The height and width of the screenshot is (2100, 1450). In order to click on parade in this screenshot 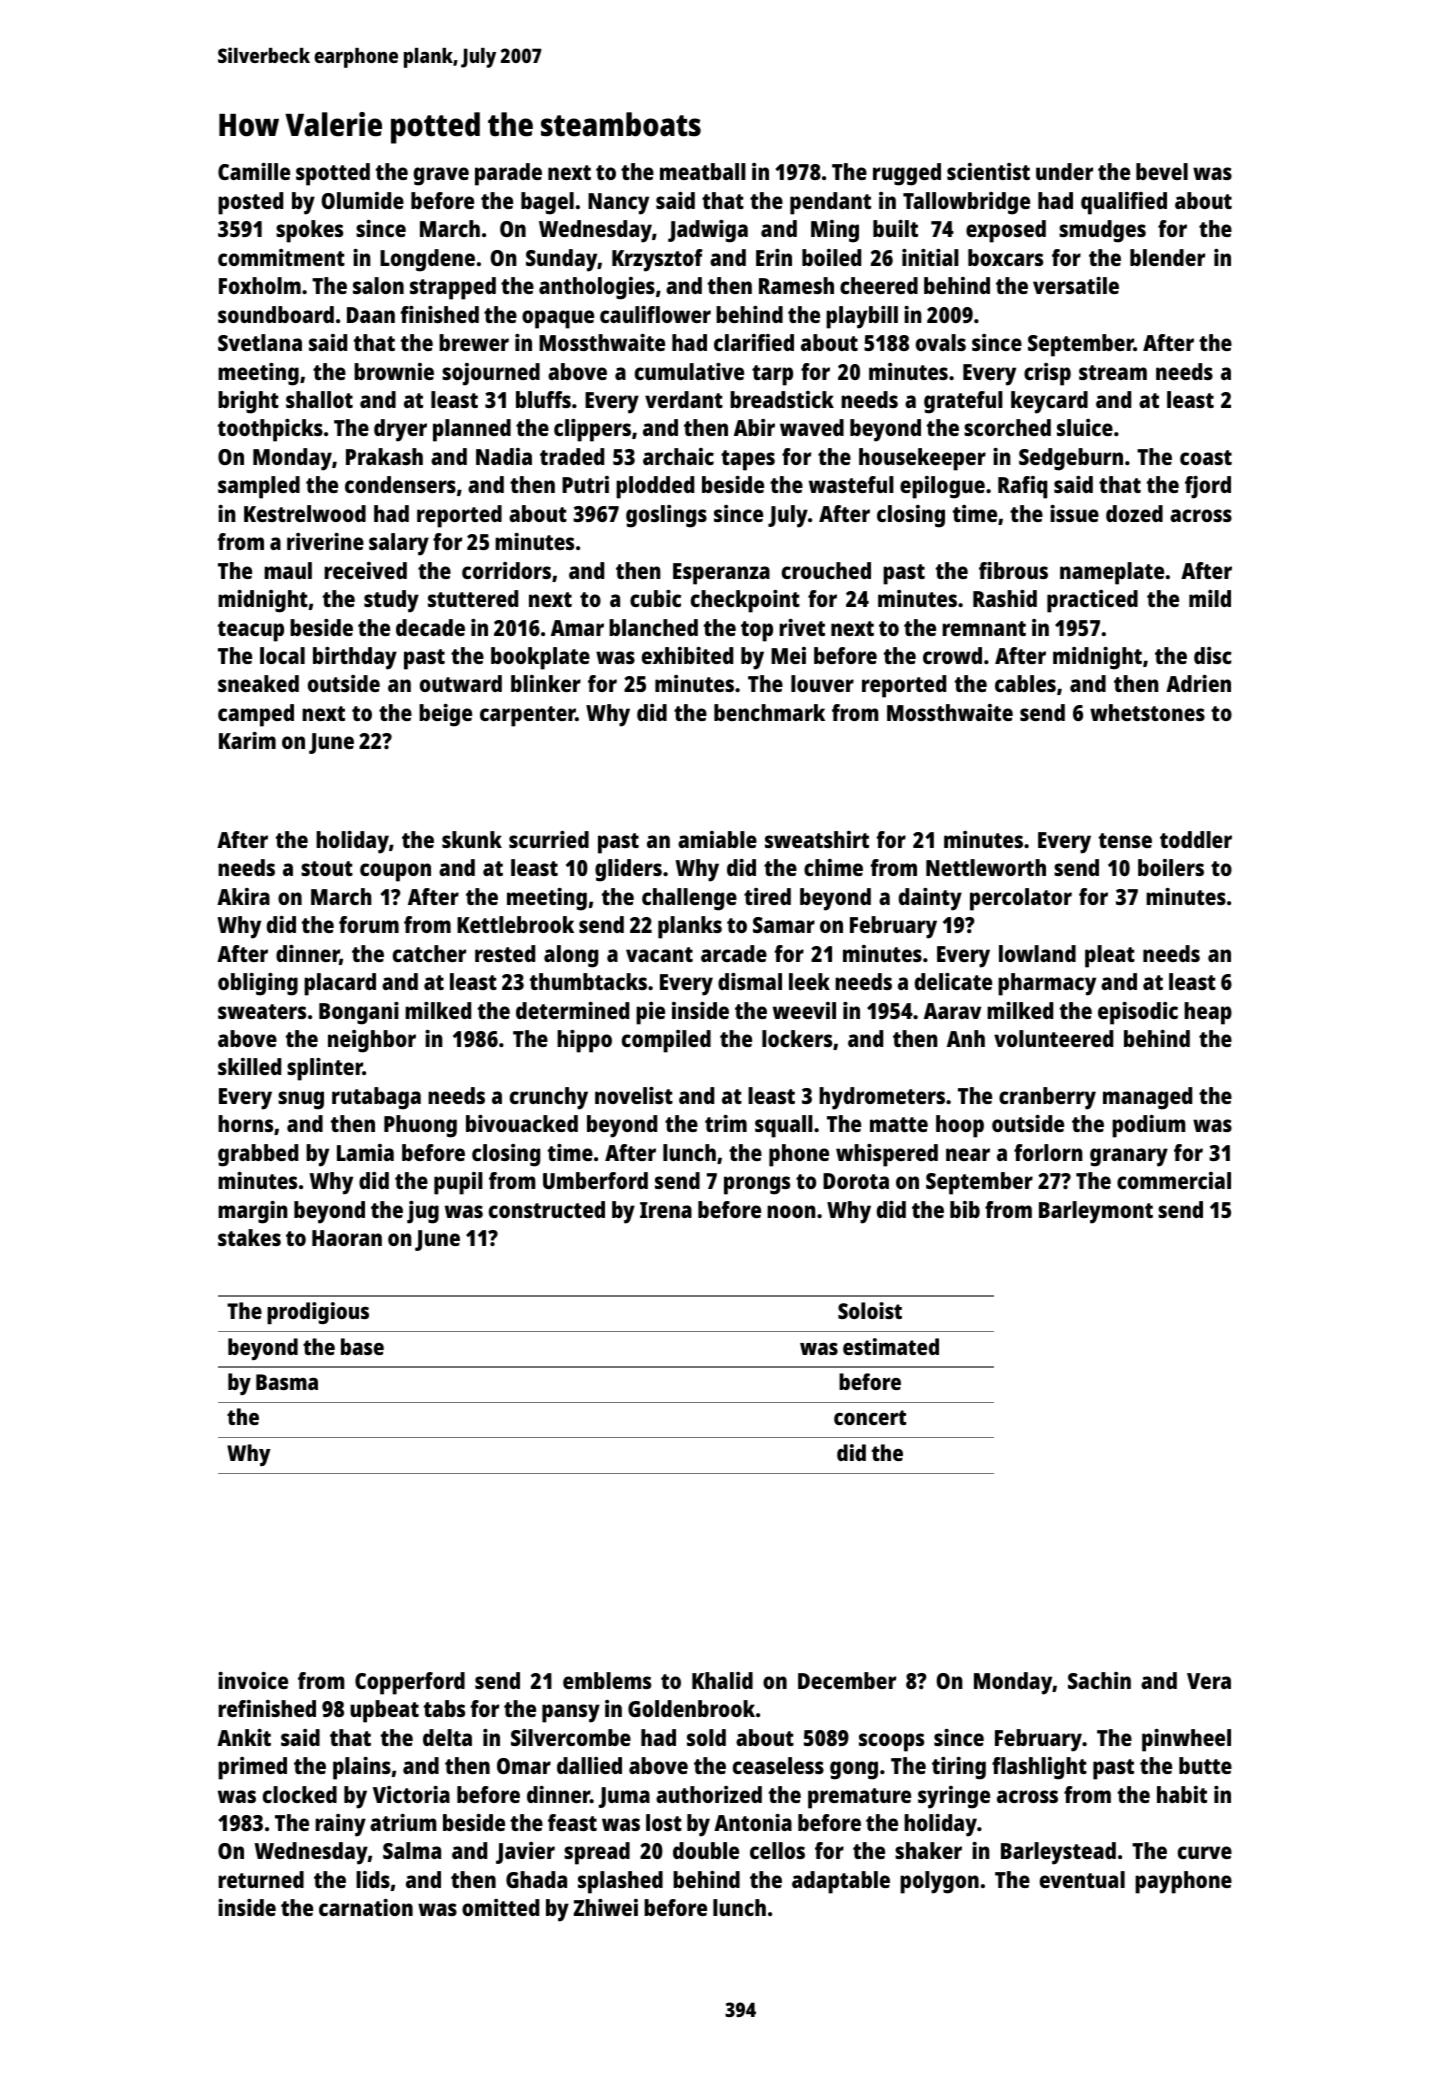, I will do `click(508, 174)`.
